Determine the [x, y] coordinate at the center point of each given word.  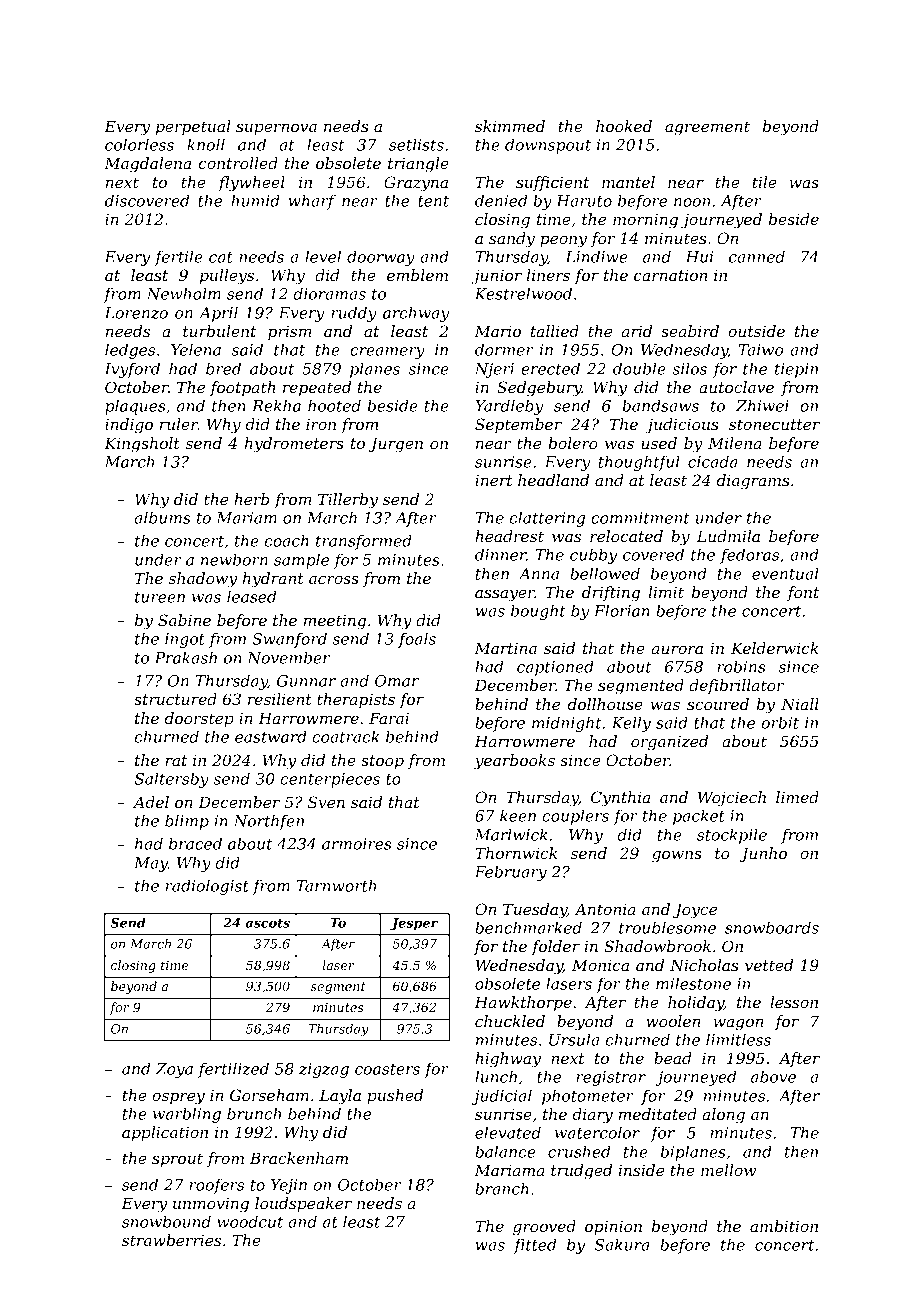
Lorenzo [136, 313]
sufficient [552, 183]
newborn [234, 559]
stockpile [732, 836]
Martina [505, 648]
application [165, 1133]
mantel [628, 182]
